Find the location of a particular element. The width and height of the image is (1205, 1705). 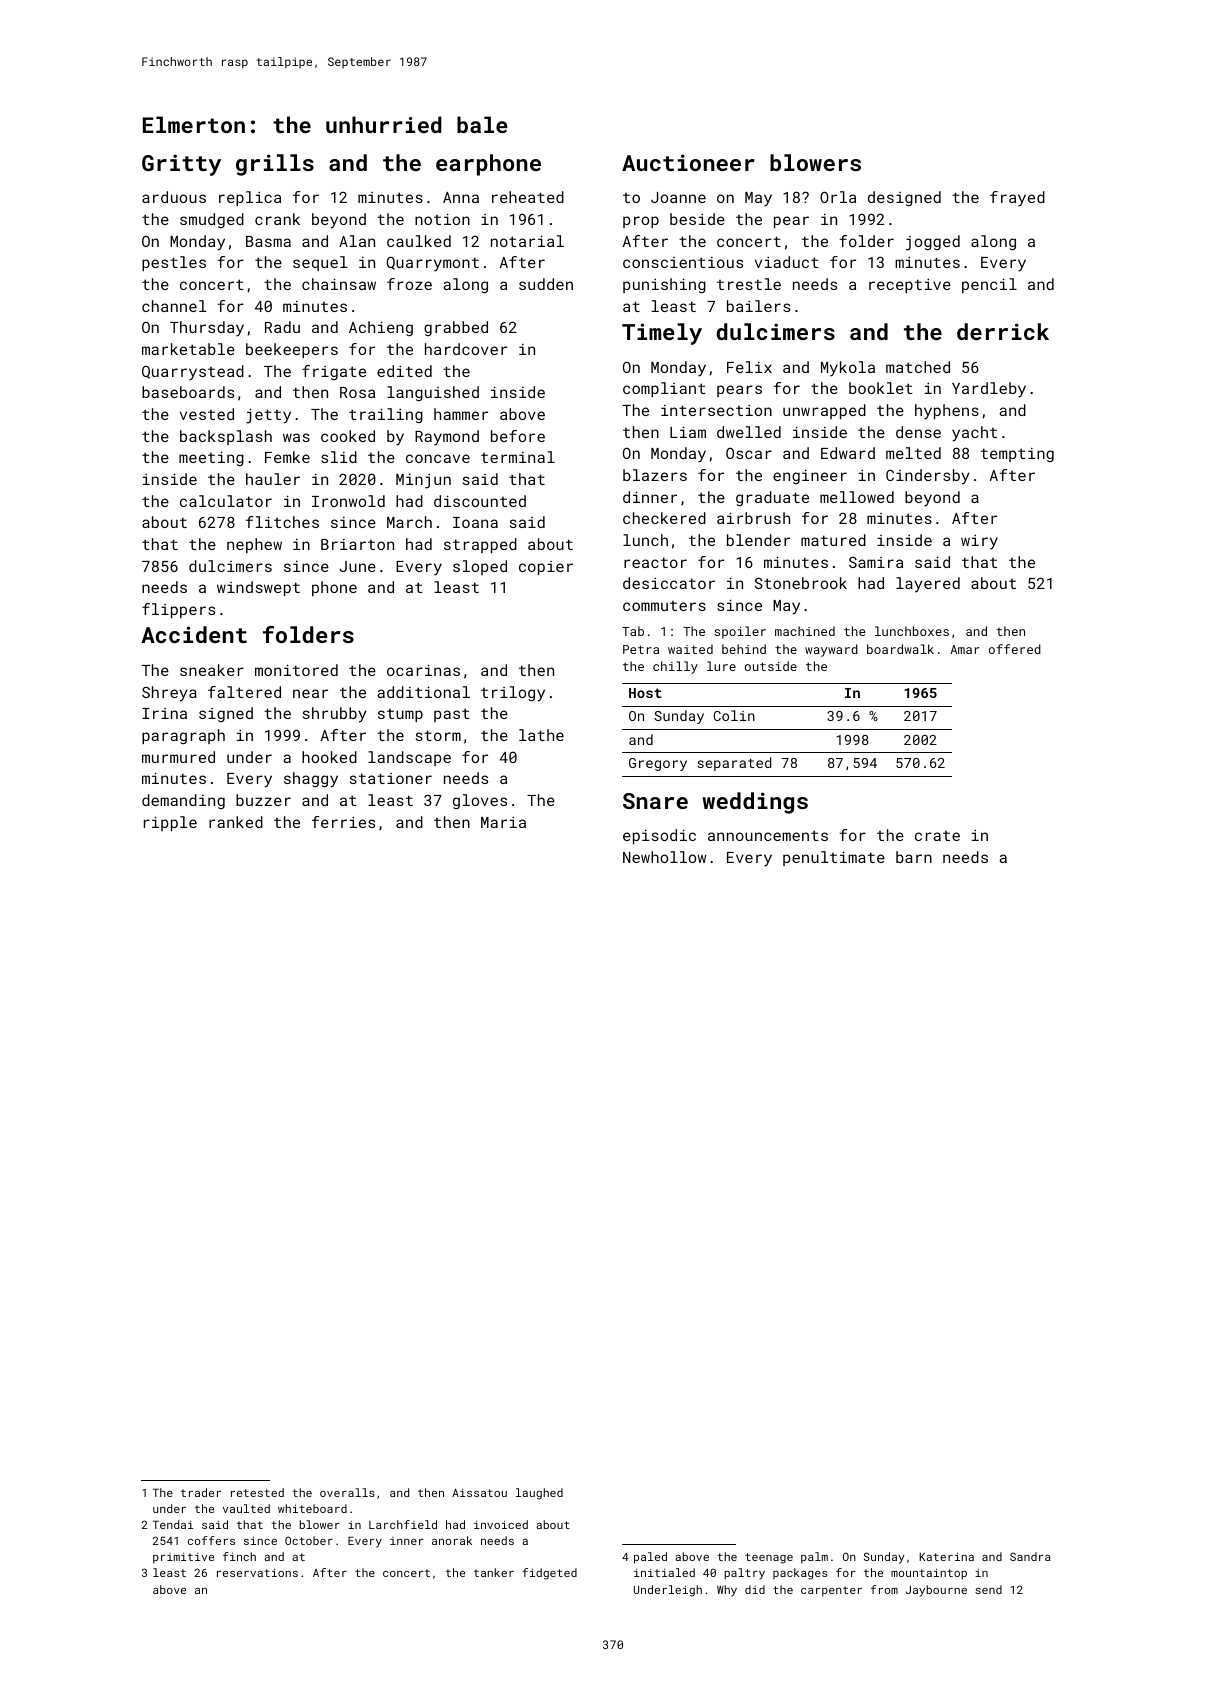

compliant is located at coordinates (664, 389).
